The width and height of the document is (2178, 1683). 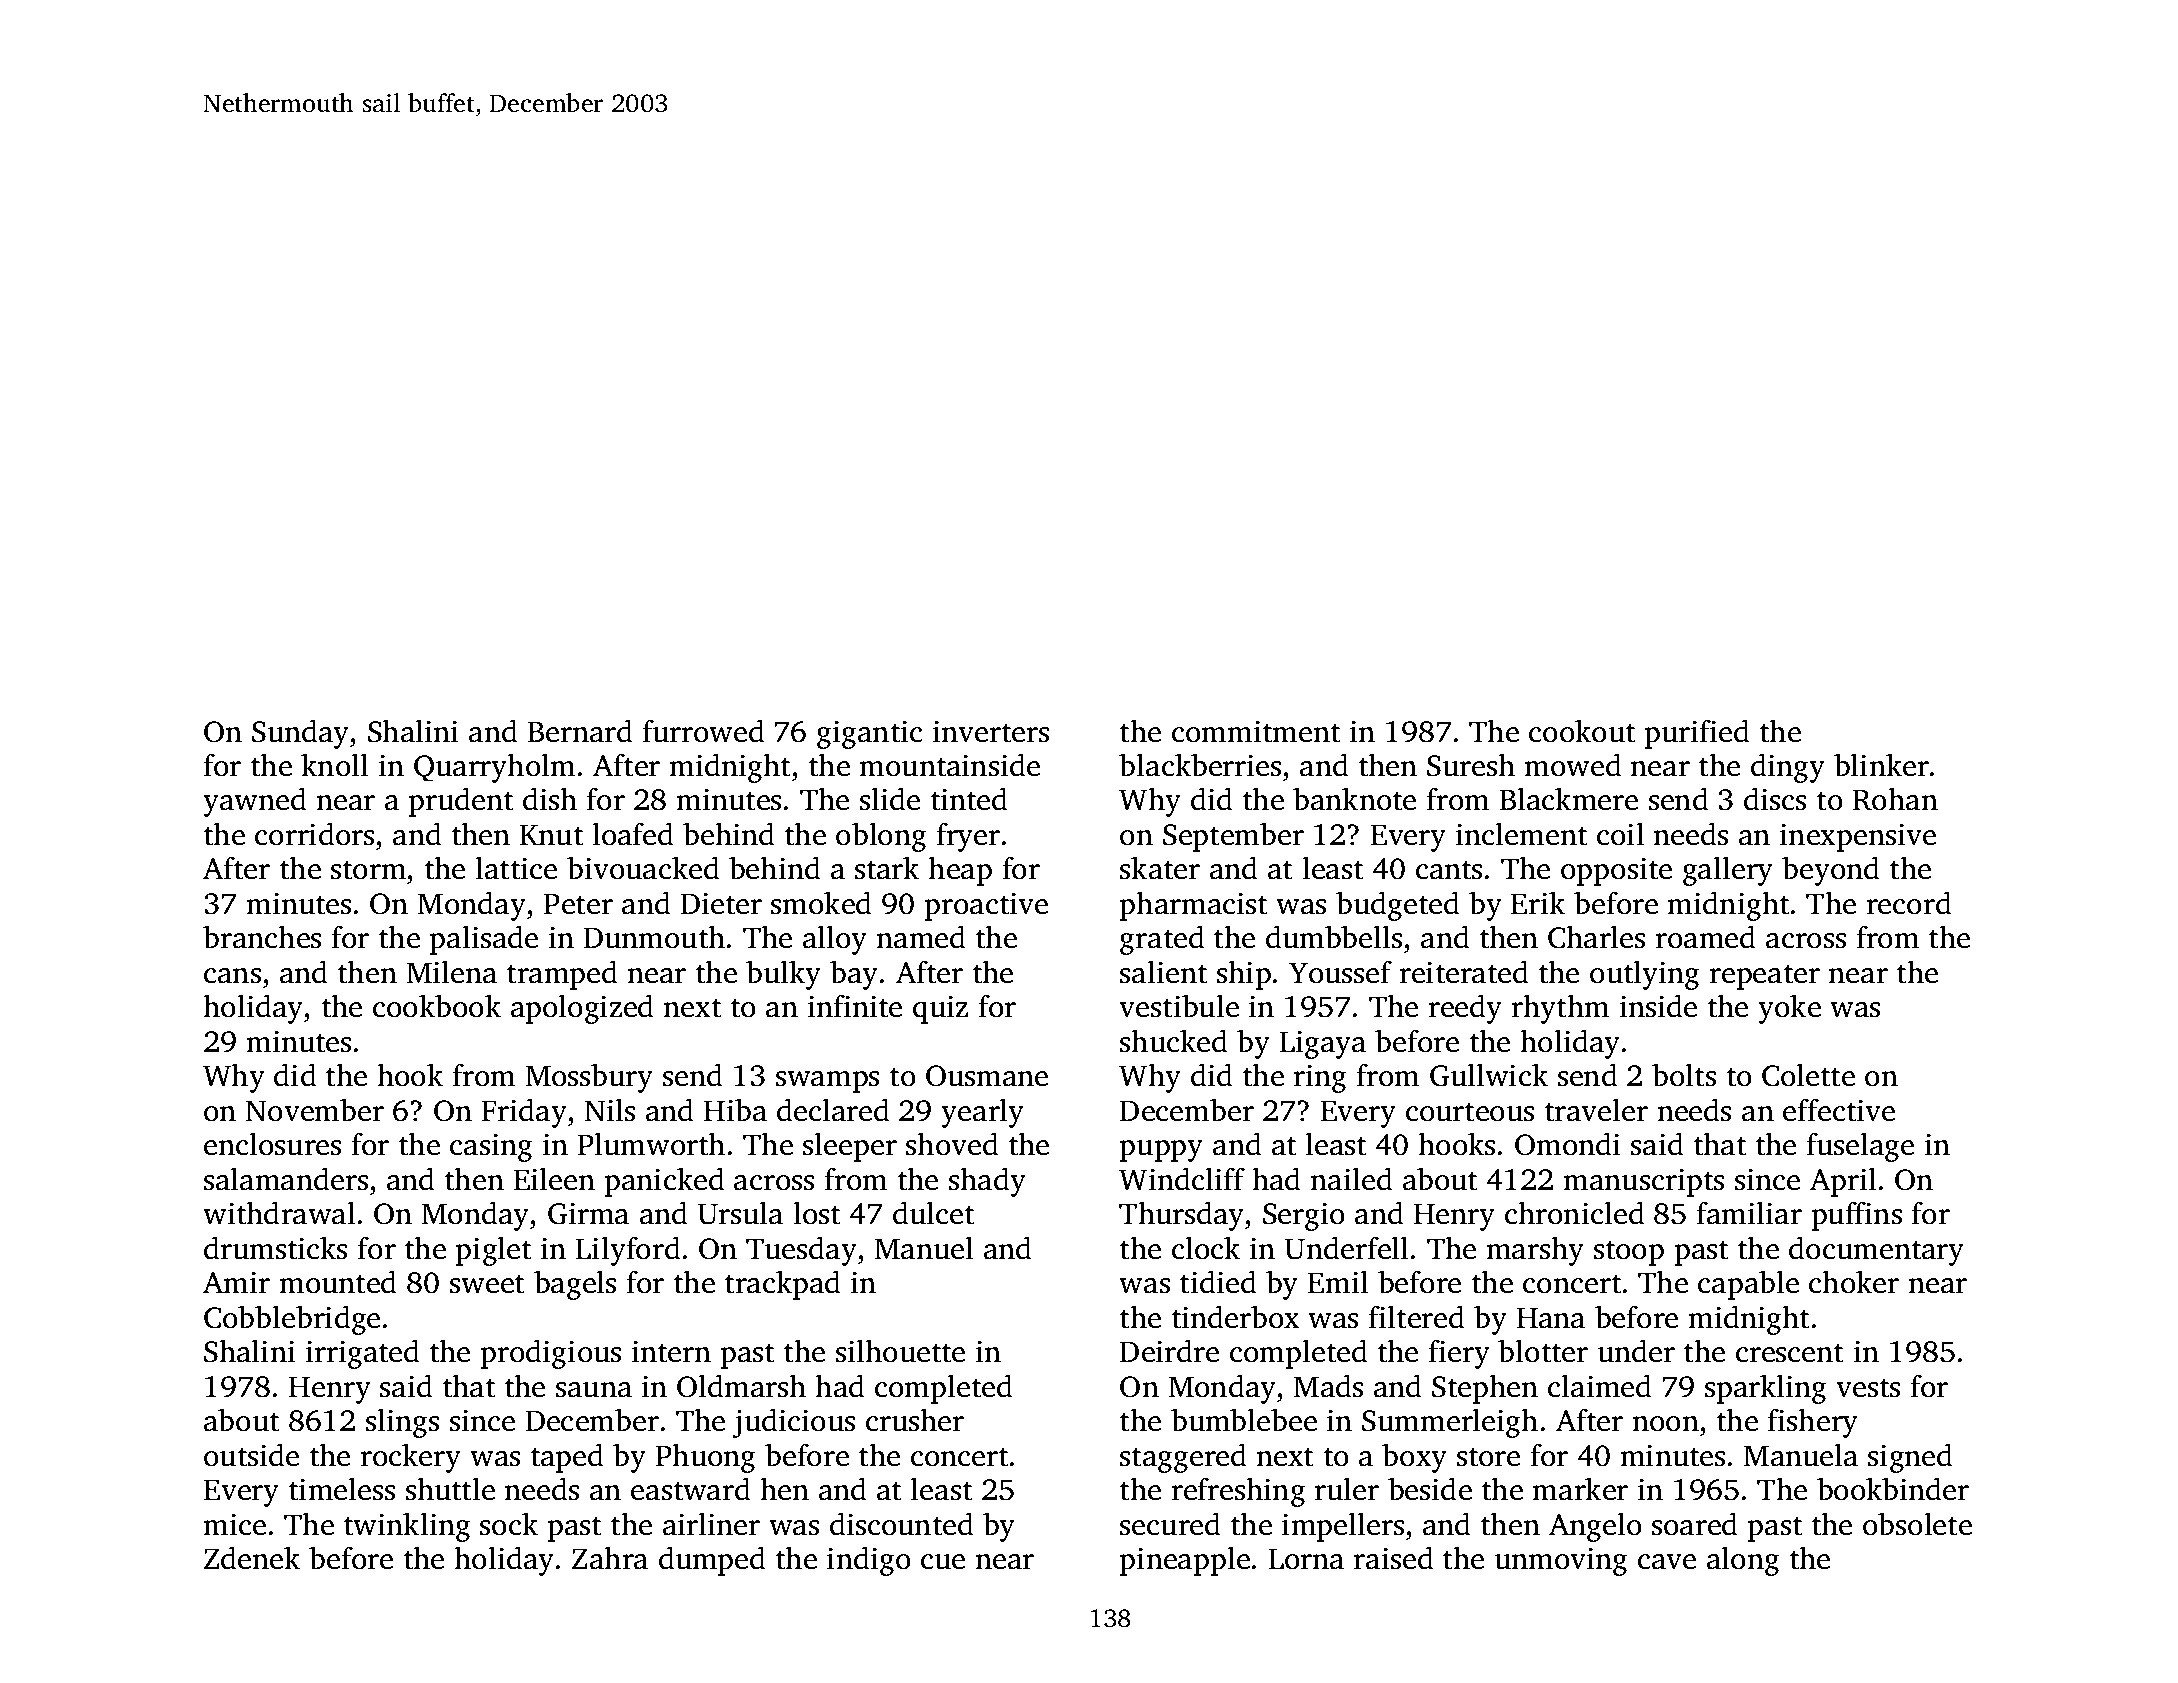 I want to click on noon, so click(x=1665, y=1424).
